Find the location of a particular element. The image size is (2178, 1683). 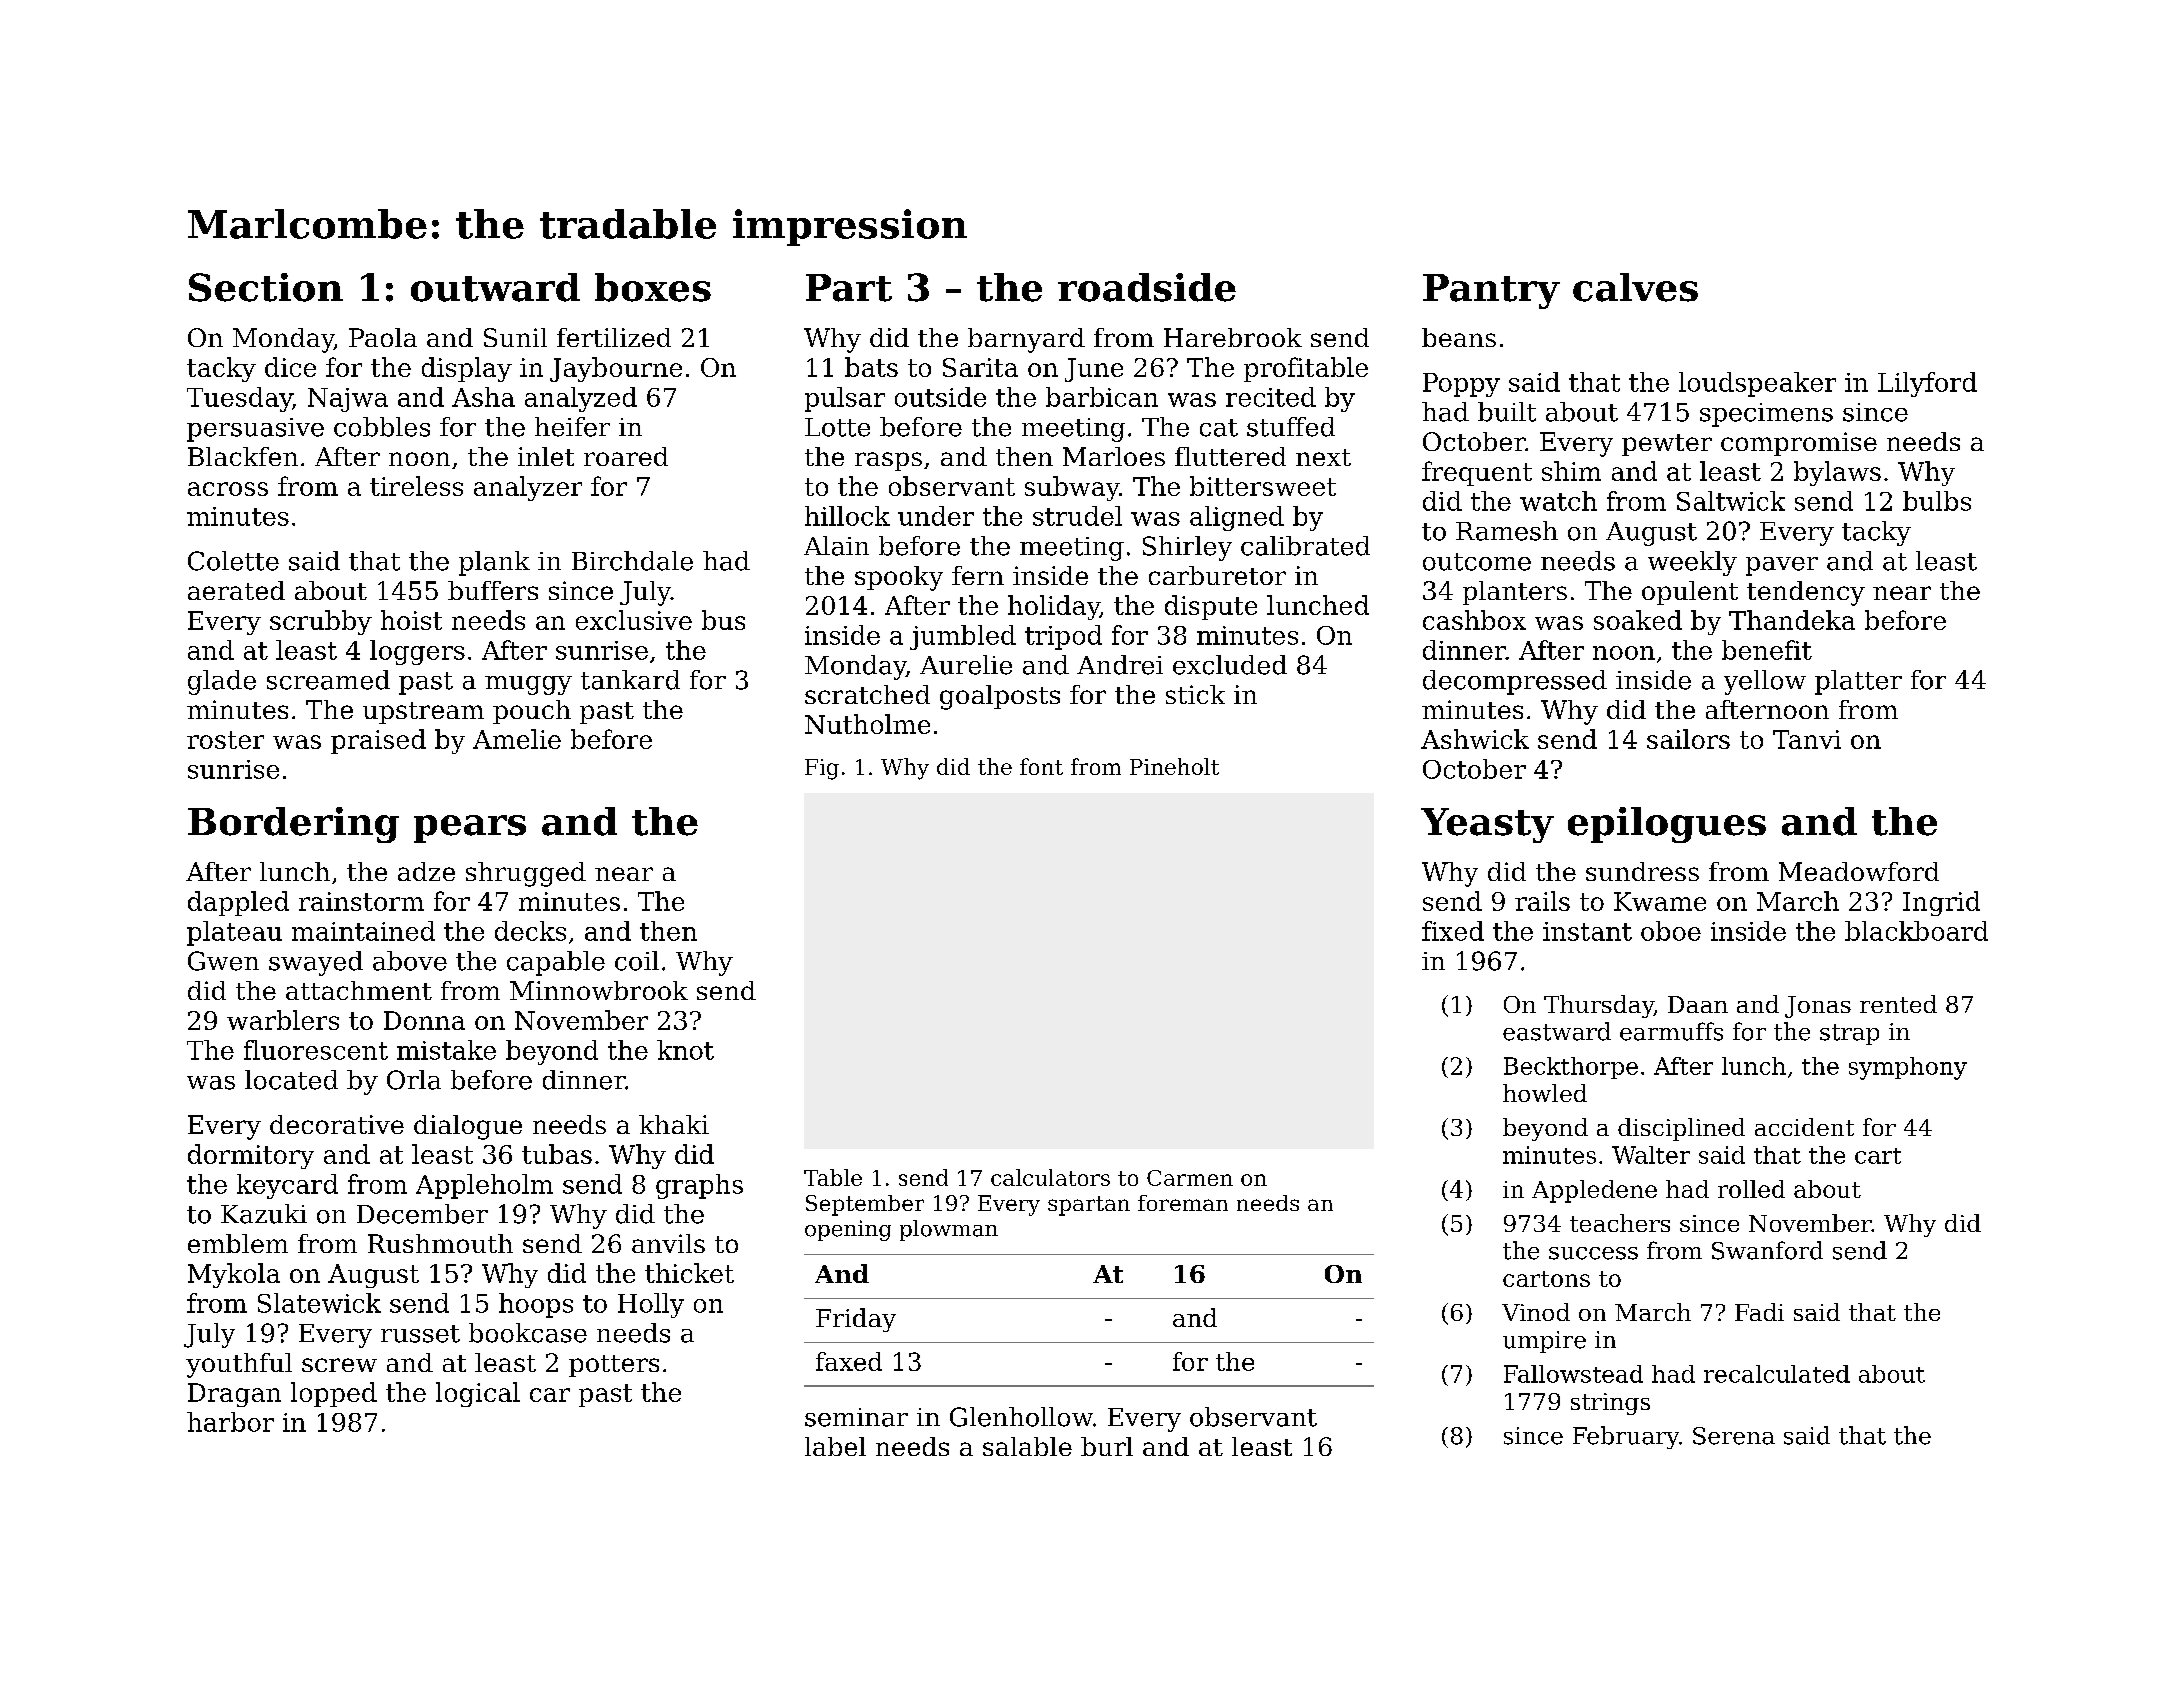

Pantry is located at coordinates (1491, 291).
